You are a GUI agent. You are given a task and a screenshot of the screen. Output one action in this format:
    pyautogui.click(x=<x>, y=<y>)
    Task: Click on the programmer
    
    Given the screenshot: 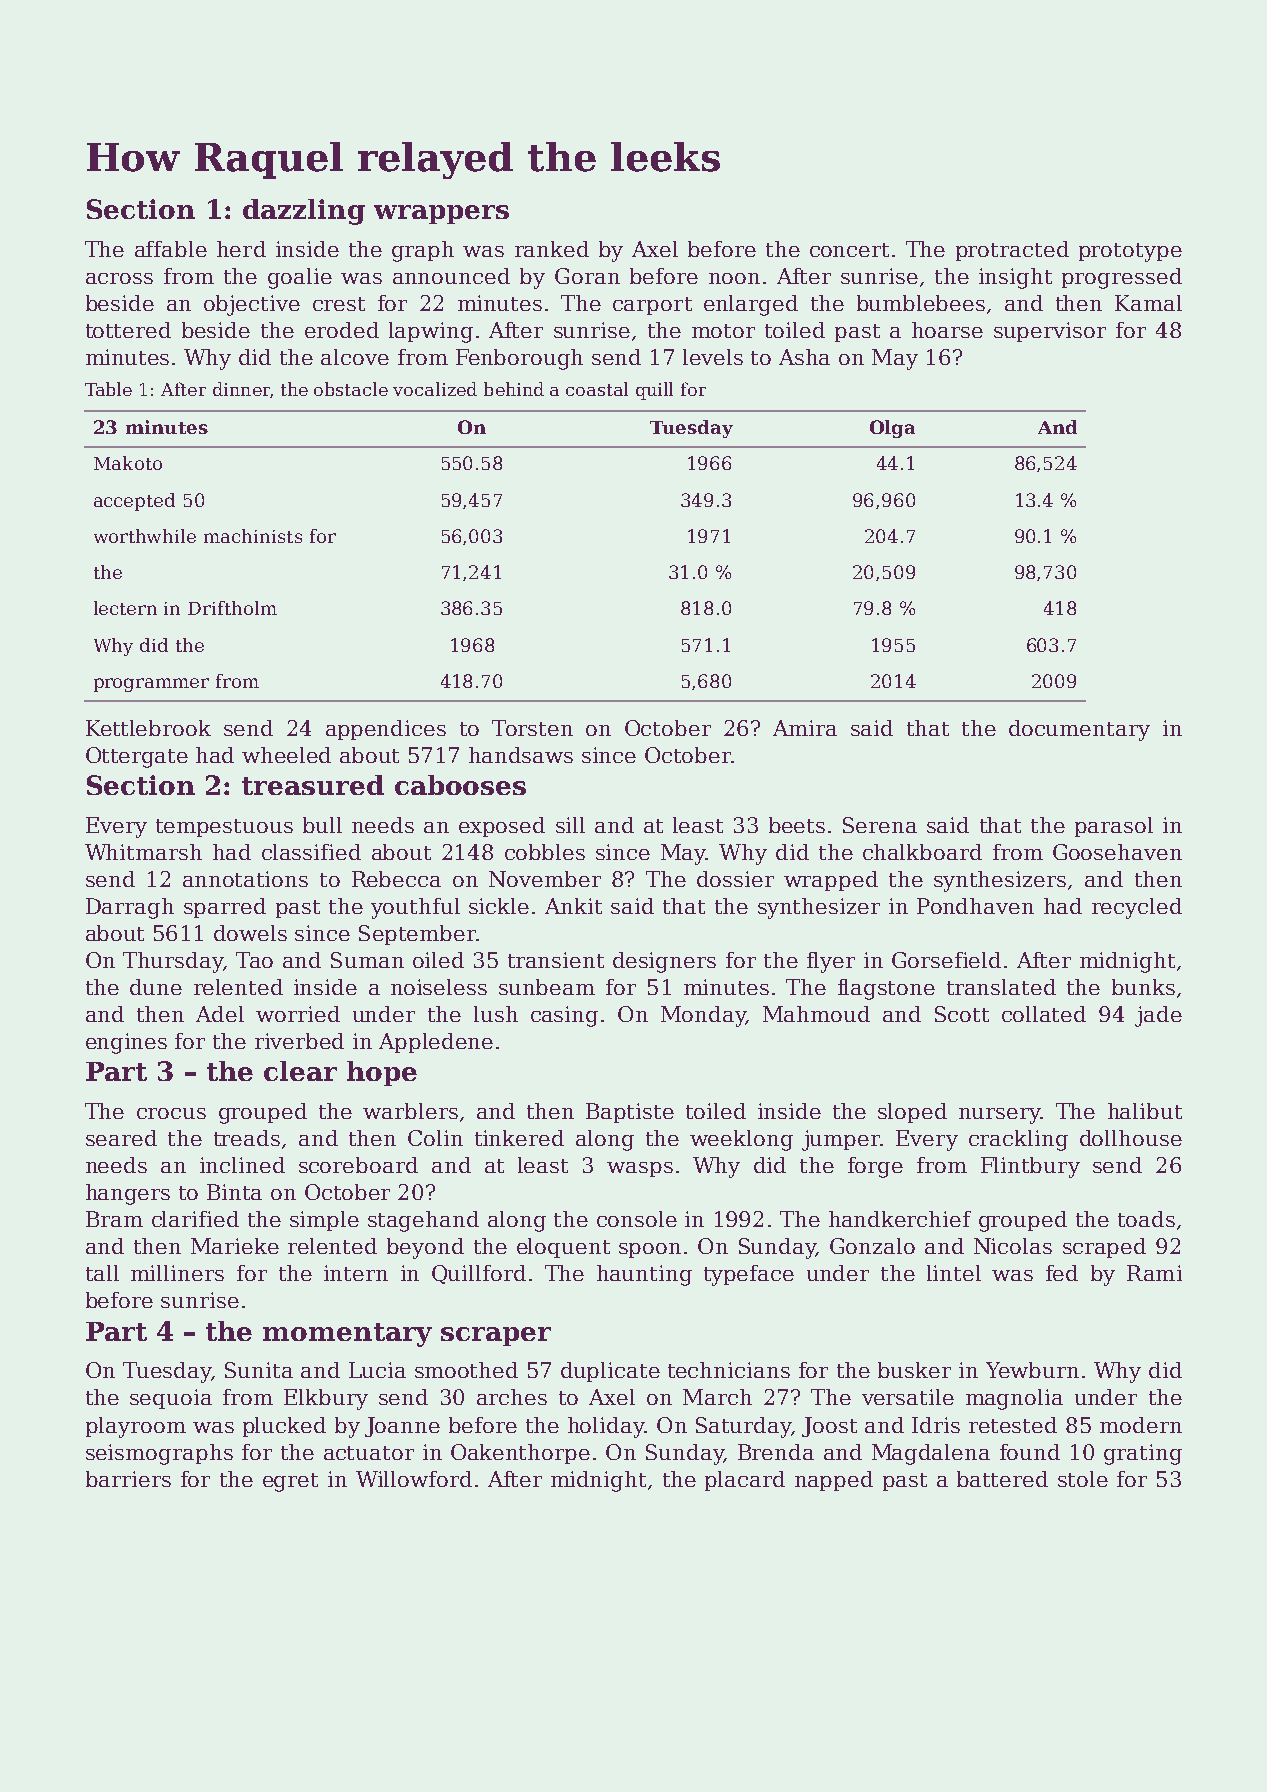 What is the action you would take?
    pyautogui.click(x=151, y=685)
